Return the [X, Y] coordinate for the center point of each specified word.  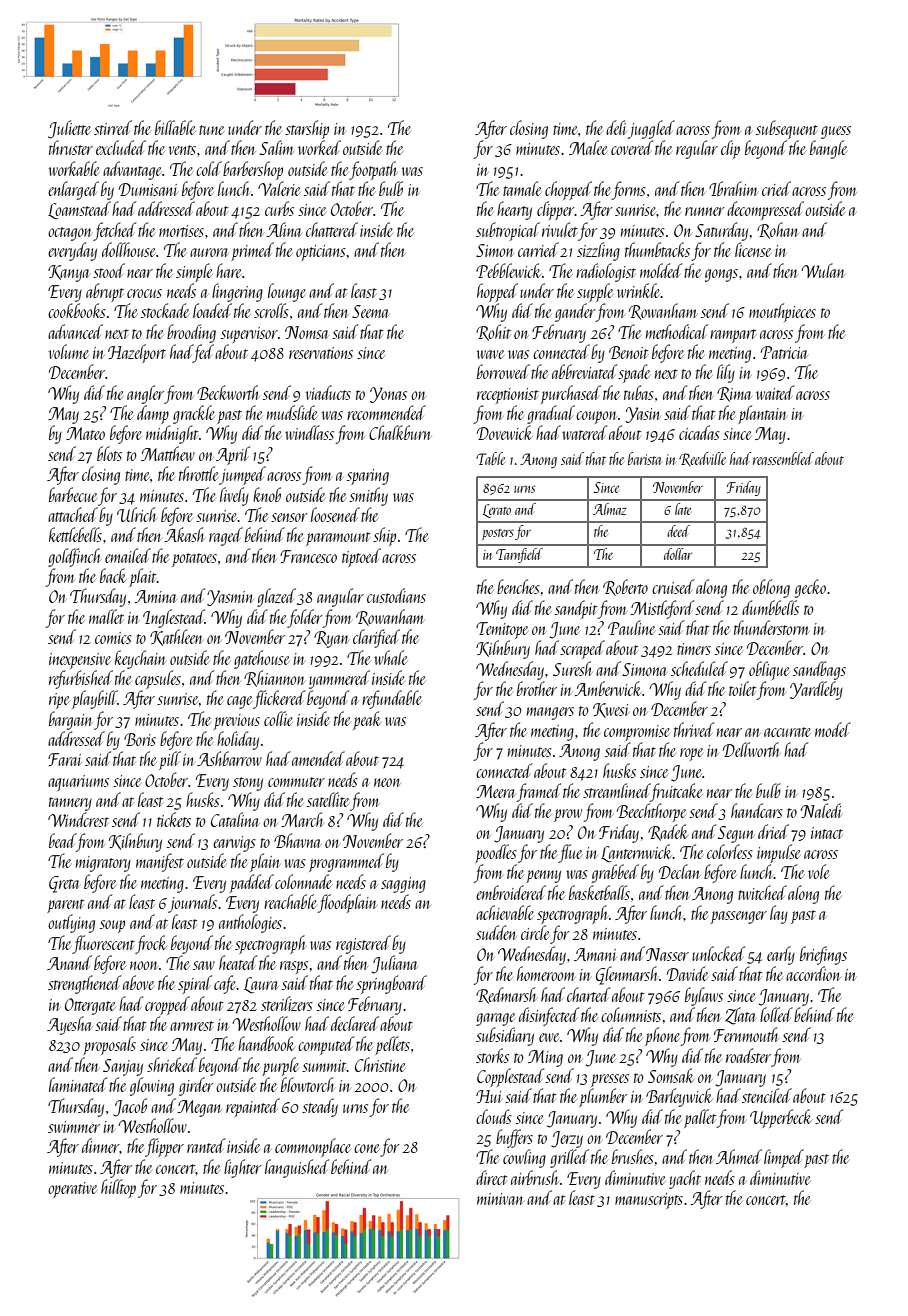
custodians [396, 595]
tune [211, 130]
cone [366, 1148]
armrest [192, 1026]
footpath [373, 170]
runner [705, 211]
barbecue [73, 494]
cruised [673, 586]
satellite [328, 799]
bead [62, 840]
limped [784, 1158]
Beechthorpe [651, 812]
